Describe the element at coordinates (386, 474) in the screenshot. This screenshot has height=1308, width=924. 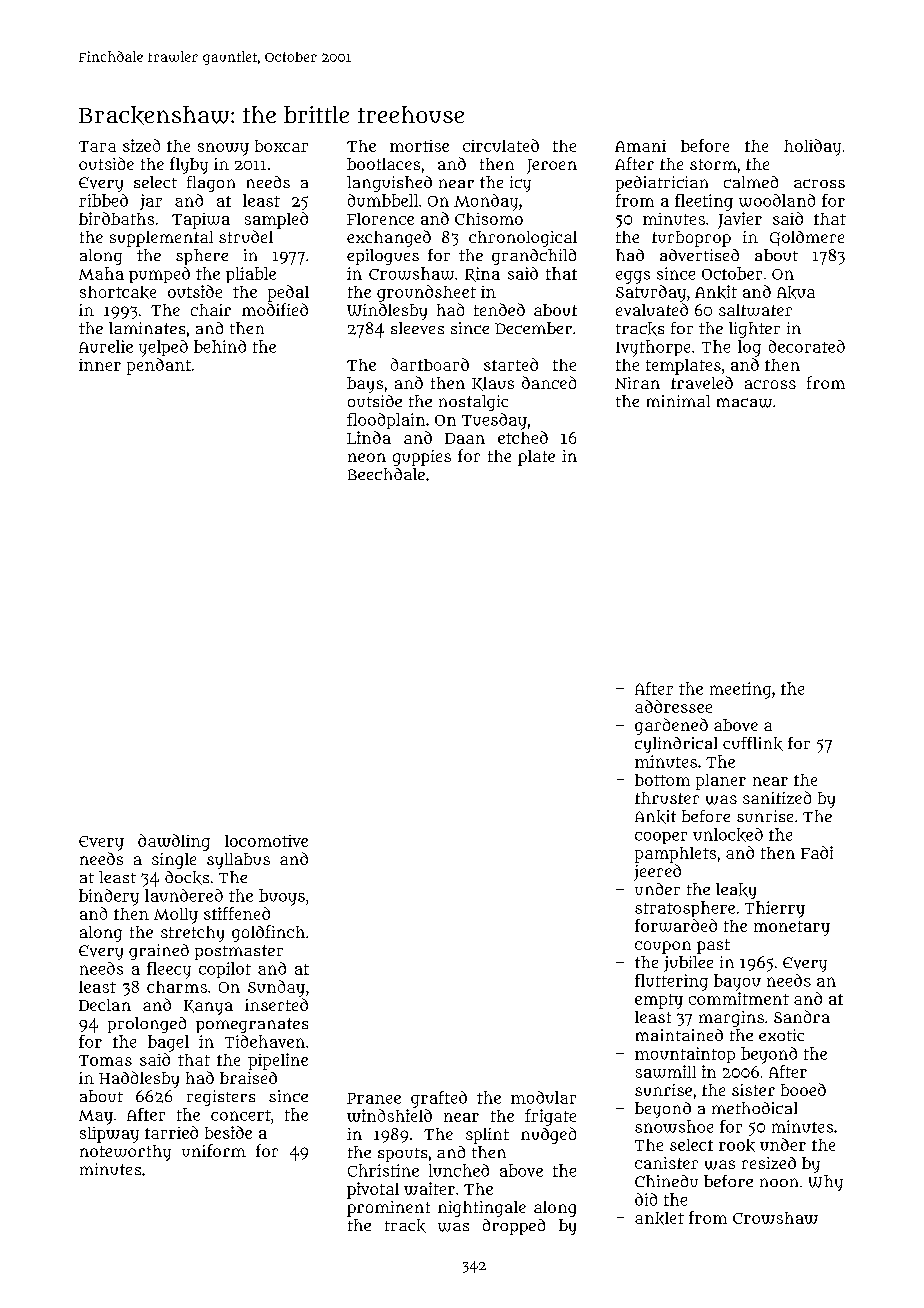
I see `Beechdale` at that location.
